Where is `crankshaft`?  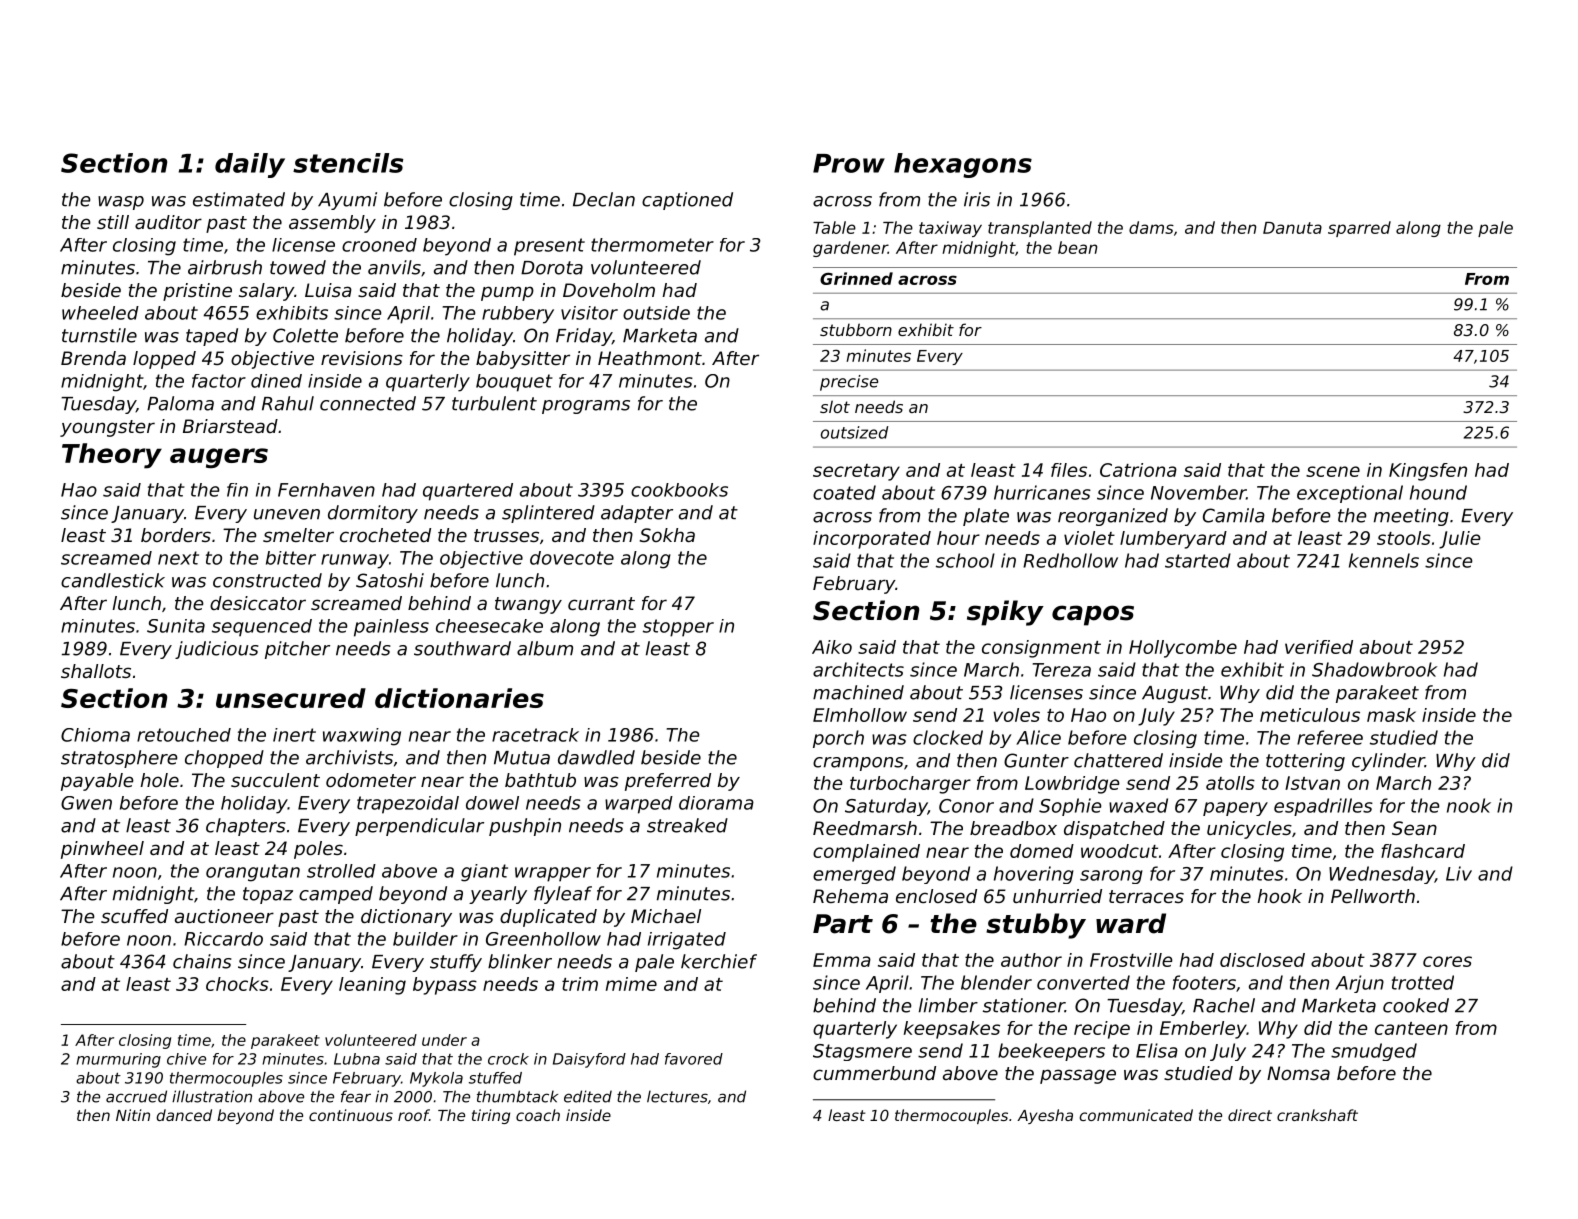
crankshaft is located at coordinates (1317, 1115).
